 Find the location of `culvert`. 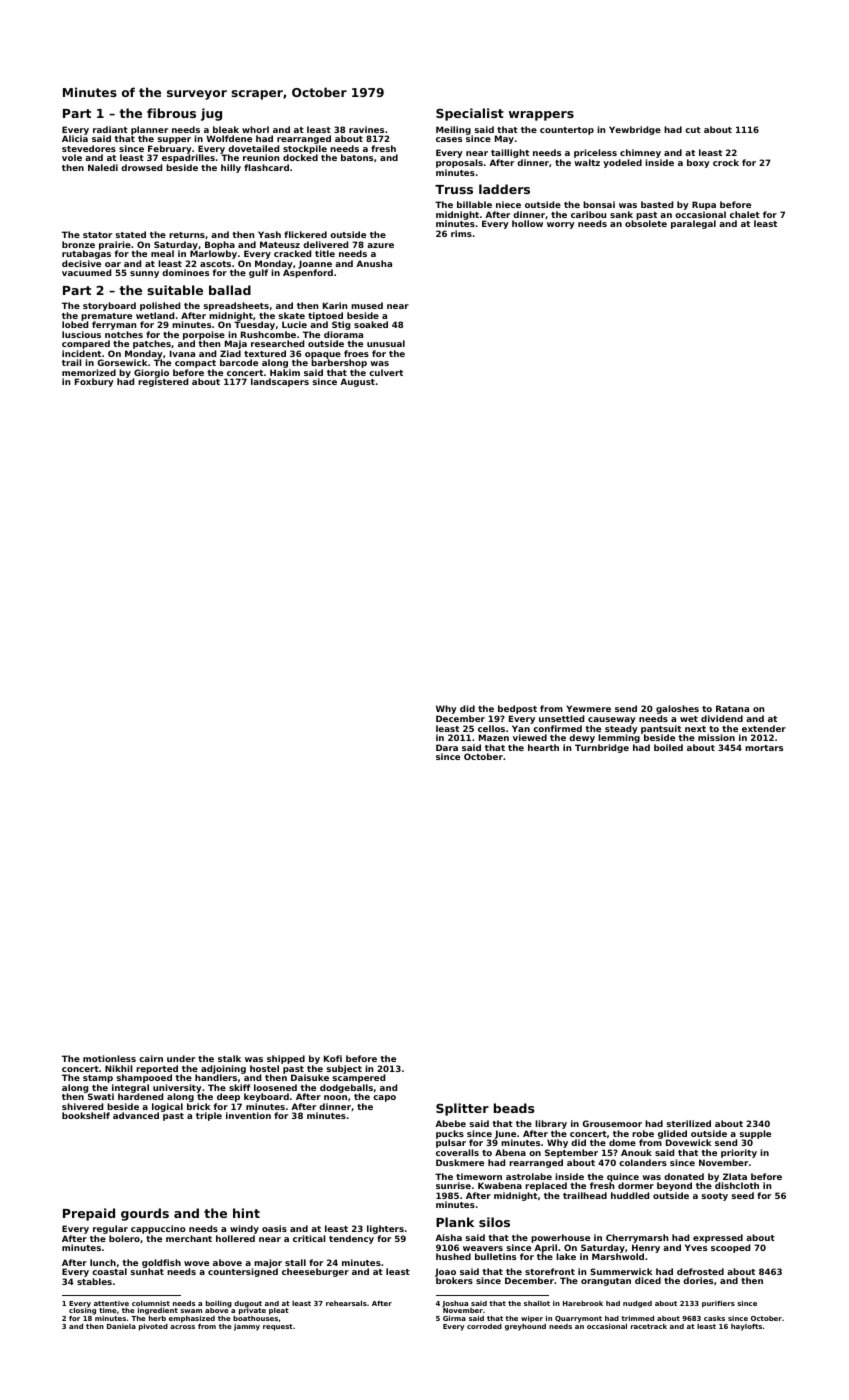

culvert is located at coordinates (386, 372).
